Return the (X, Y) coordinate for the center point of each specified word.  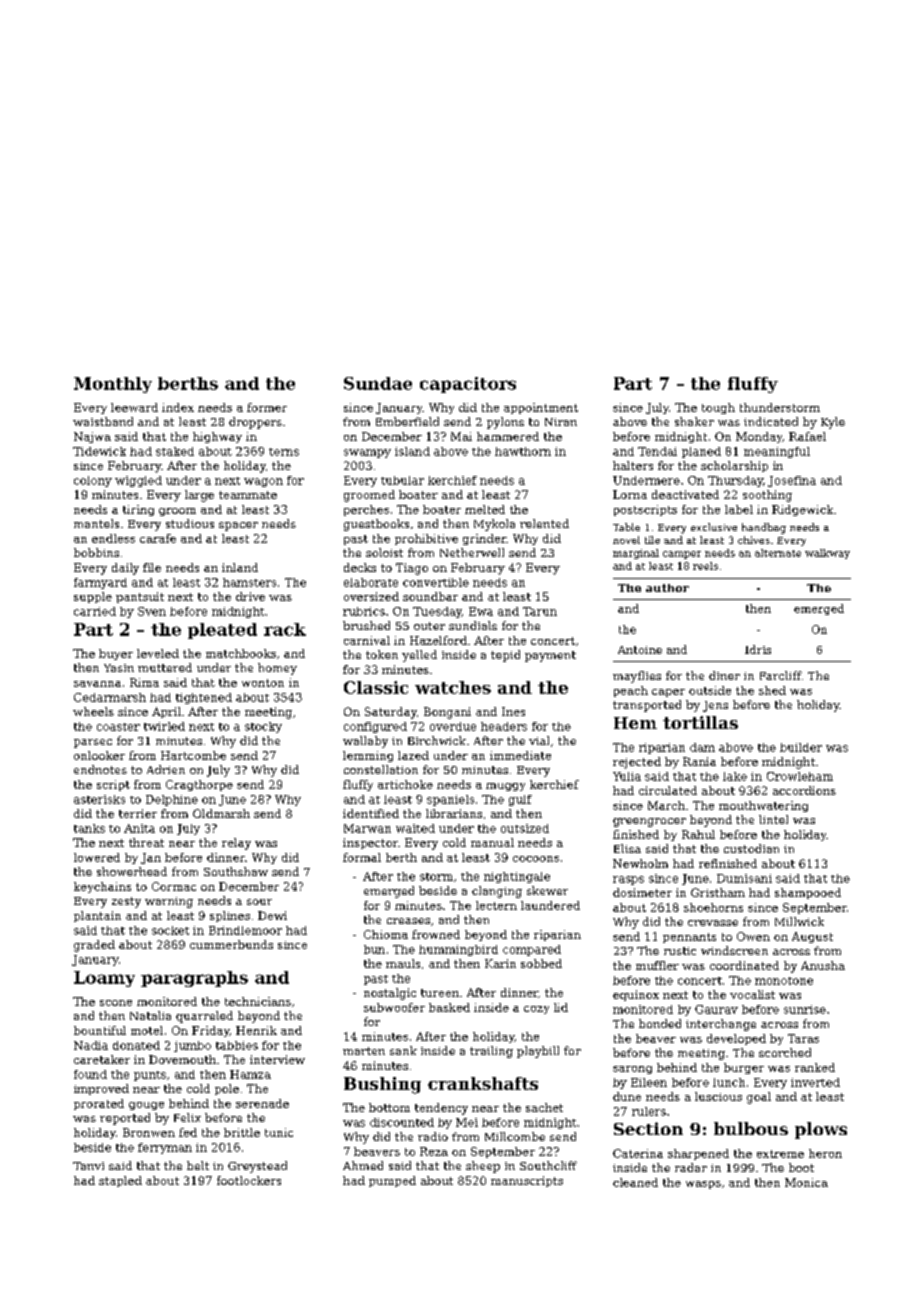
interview (277, 1059)
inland (240, 567)
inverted (815, 1082)
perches (366, 510)
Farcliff (780, 675)
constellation (381, 769)
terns (284, 452)
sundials (473, 625)
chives (754, 540)
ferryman (165, 1148)
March (666, 805)
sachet (544, 1107)
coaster (118, 727)
